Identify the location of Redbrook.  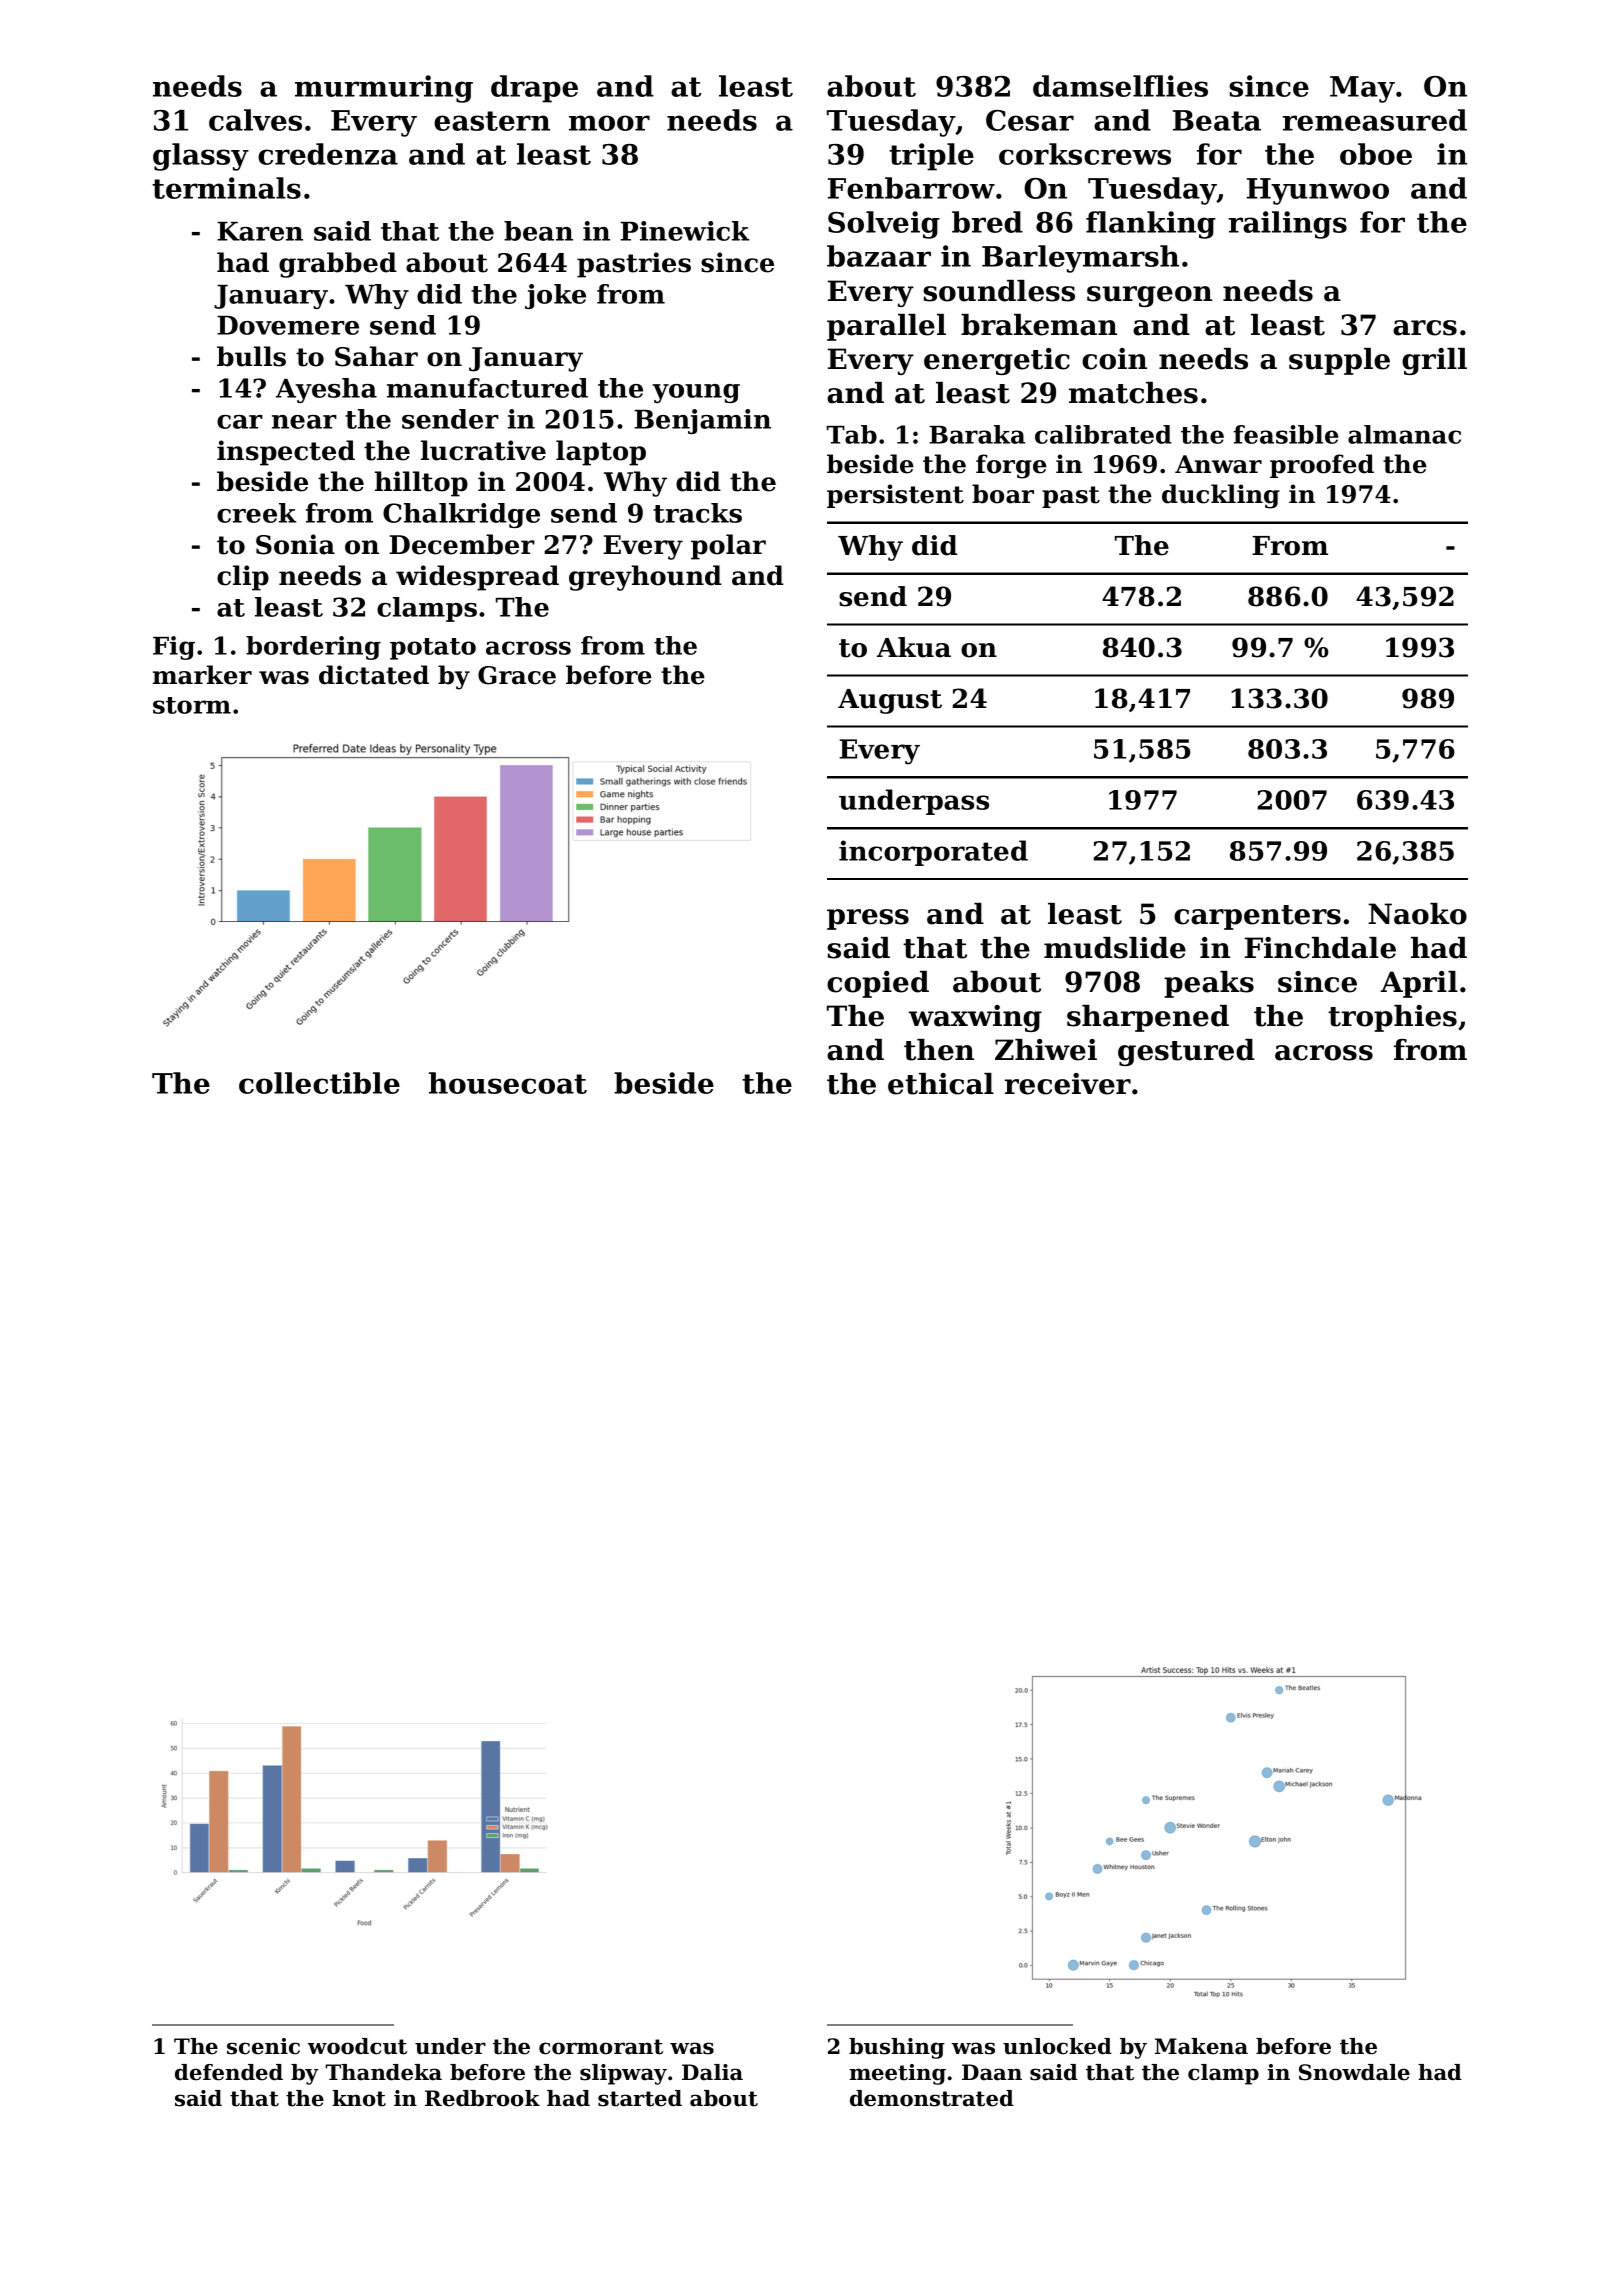
(482, 2098).
